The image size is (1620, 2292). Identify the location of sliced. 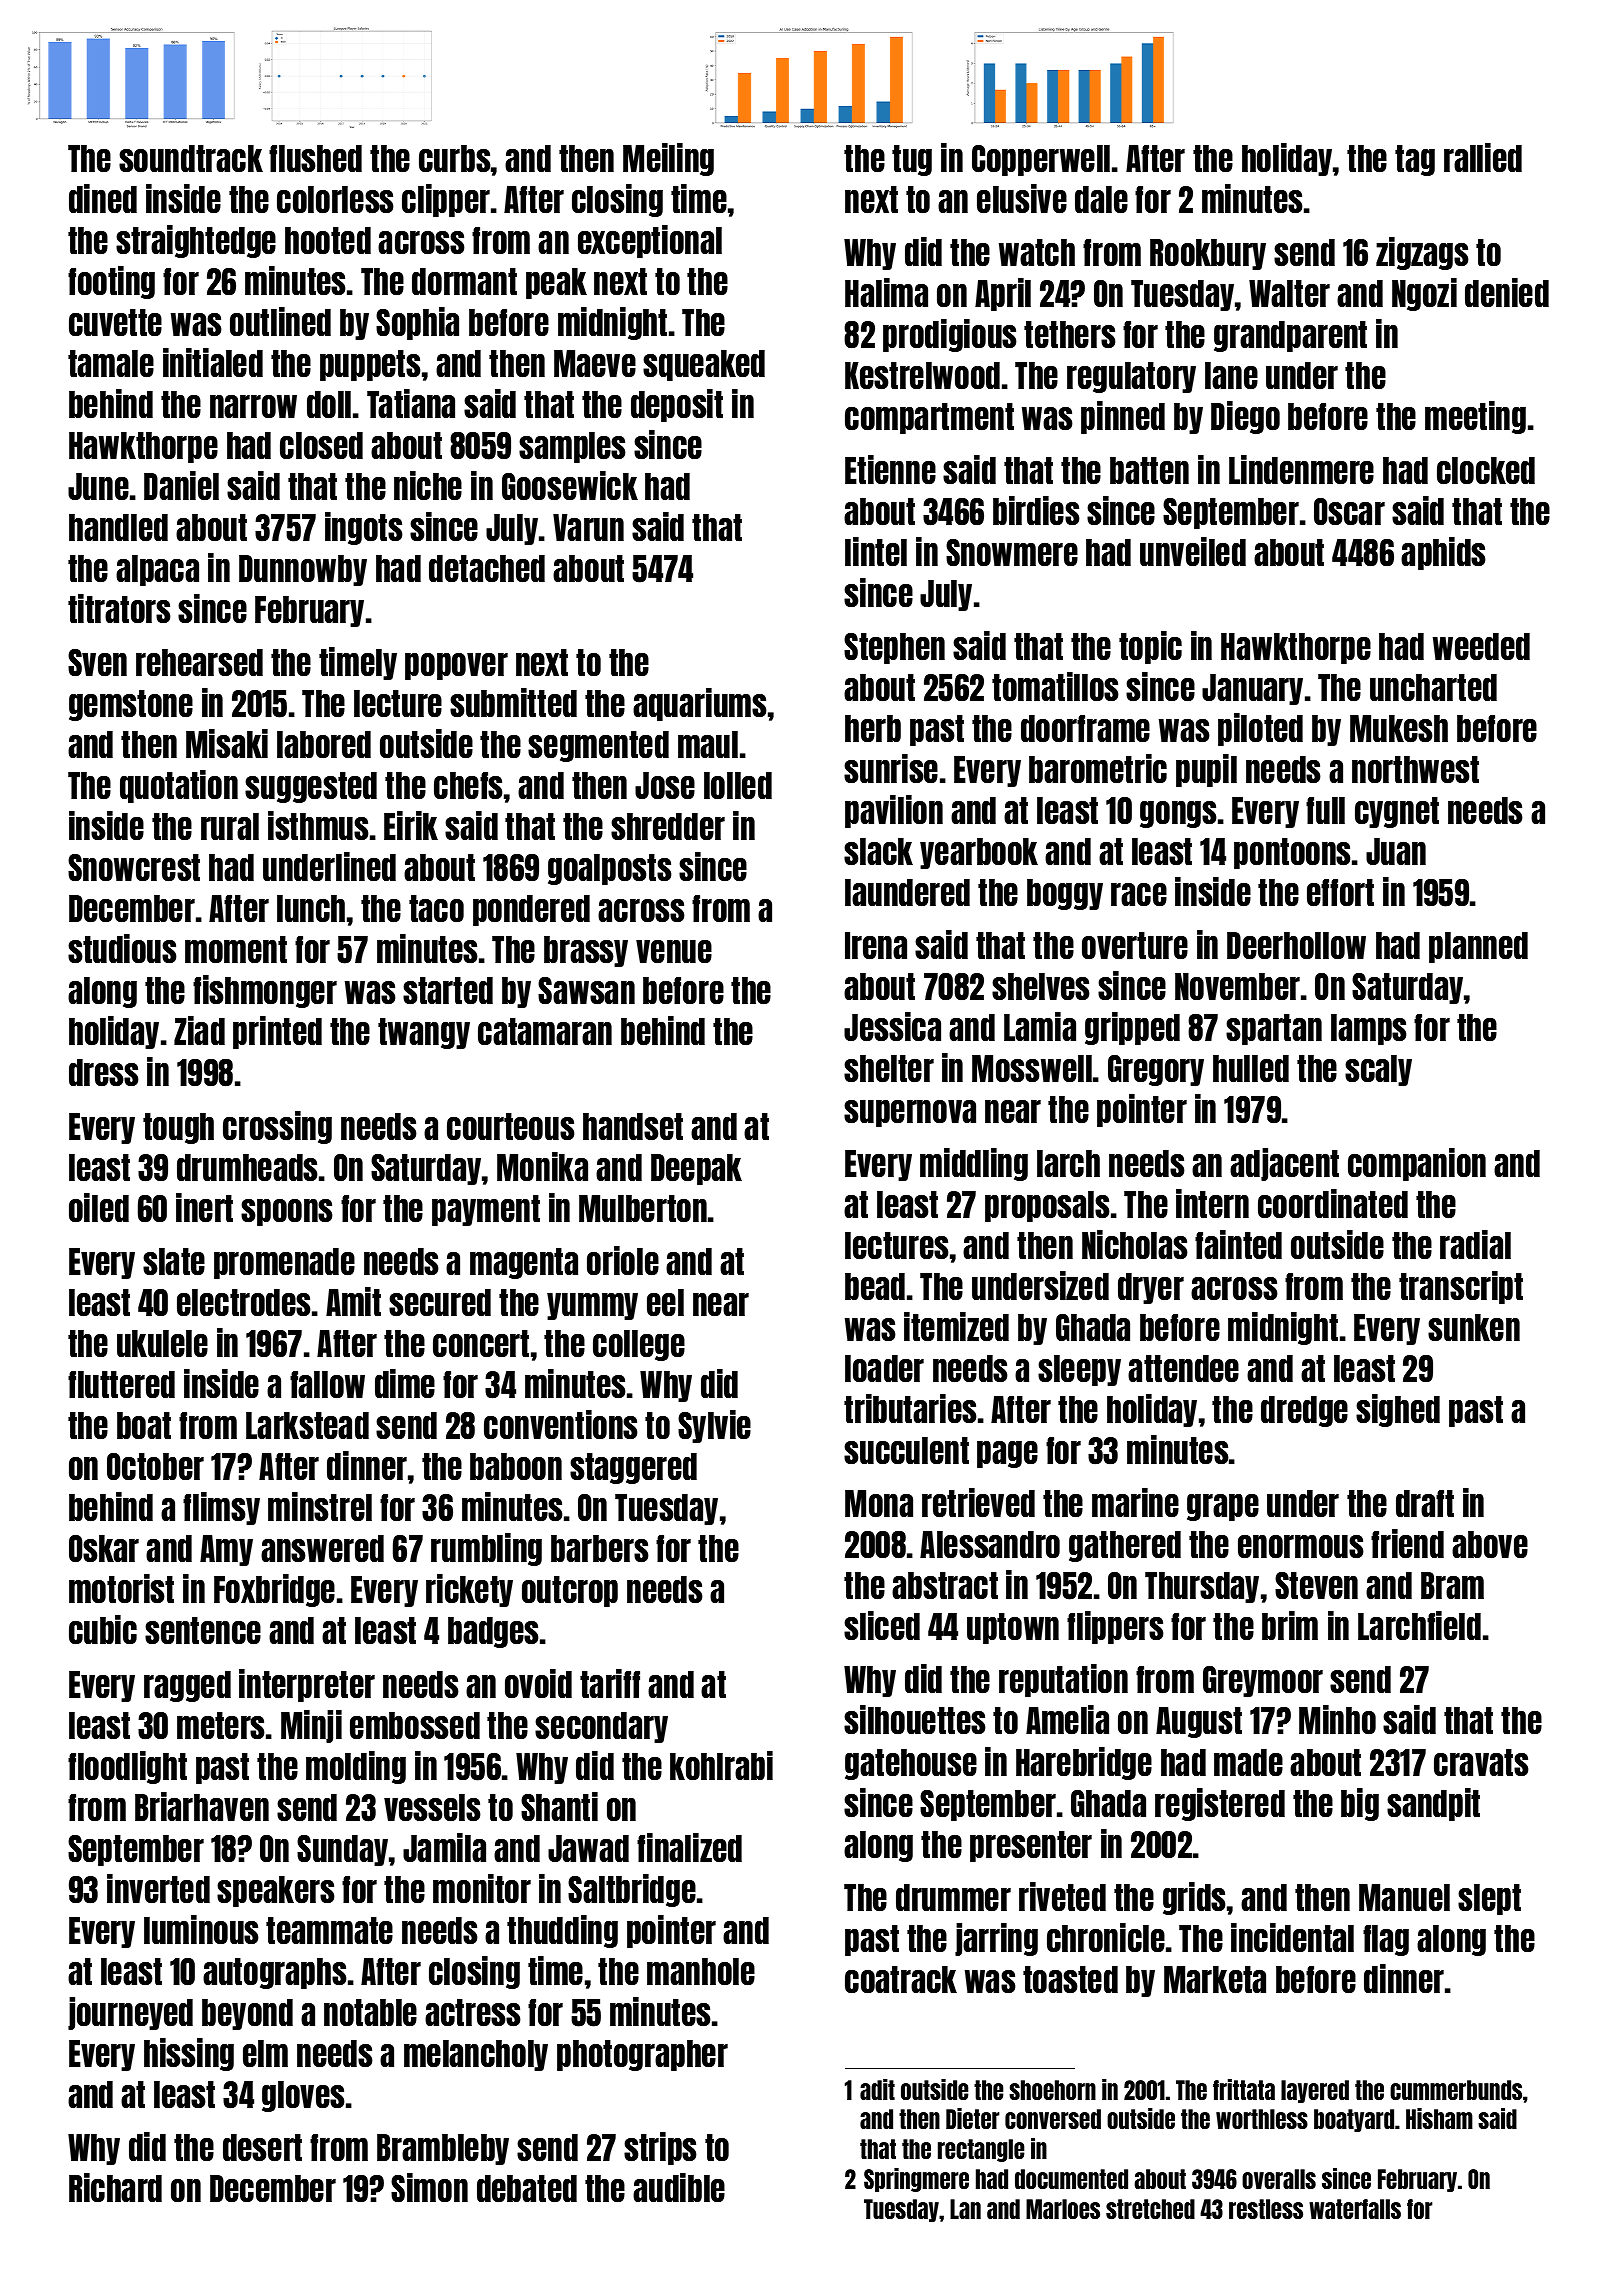
(882, 1625).
